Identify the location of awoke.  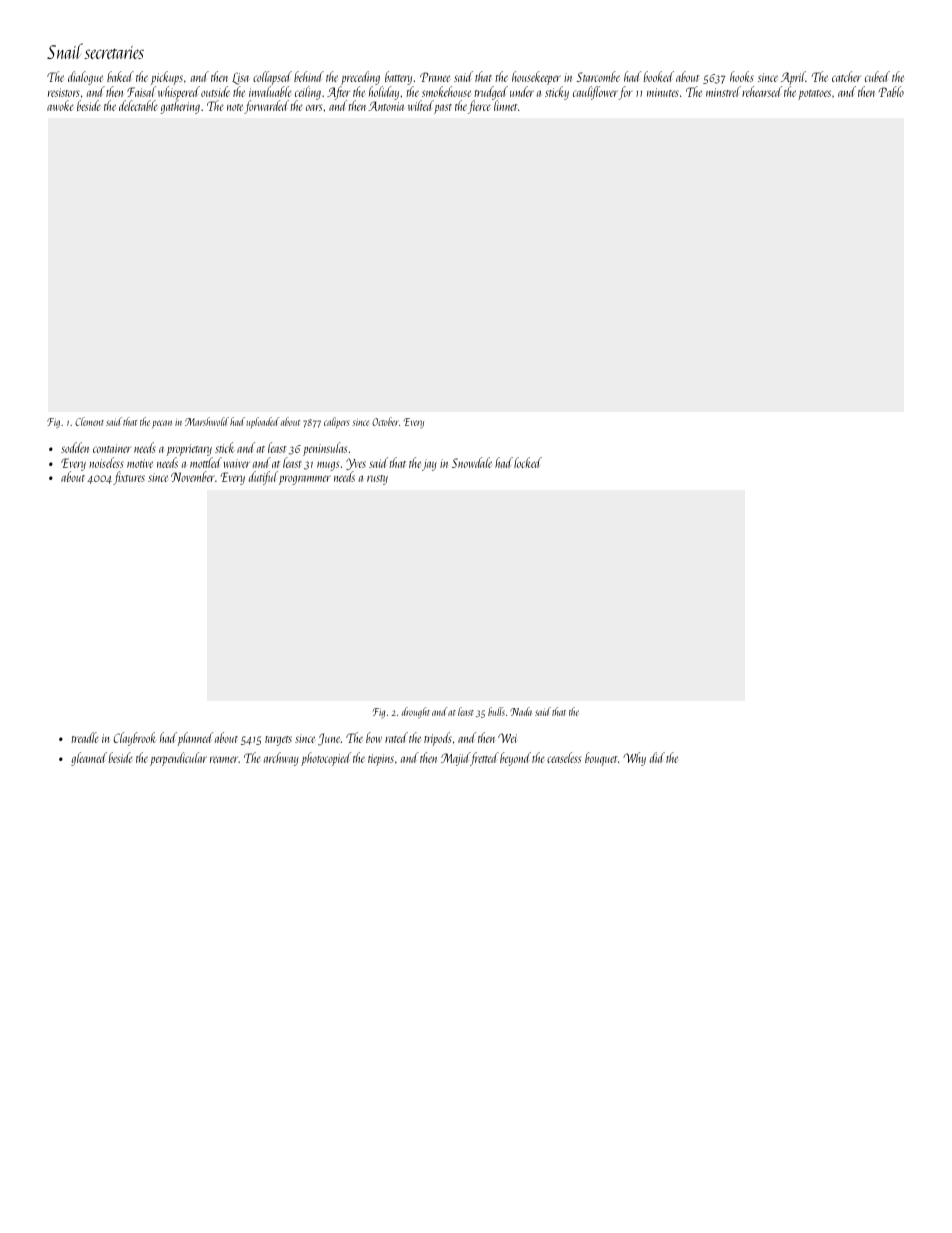
(60, 105).
